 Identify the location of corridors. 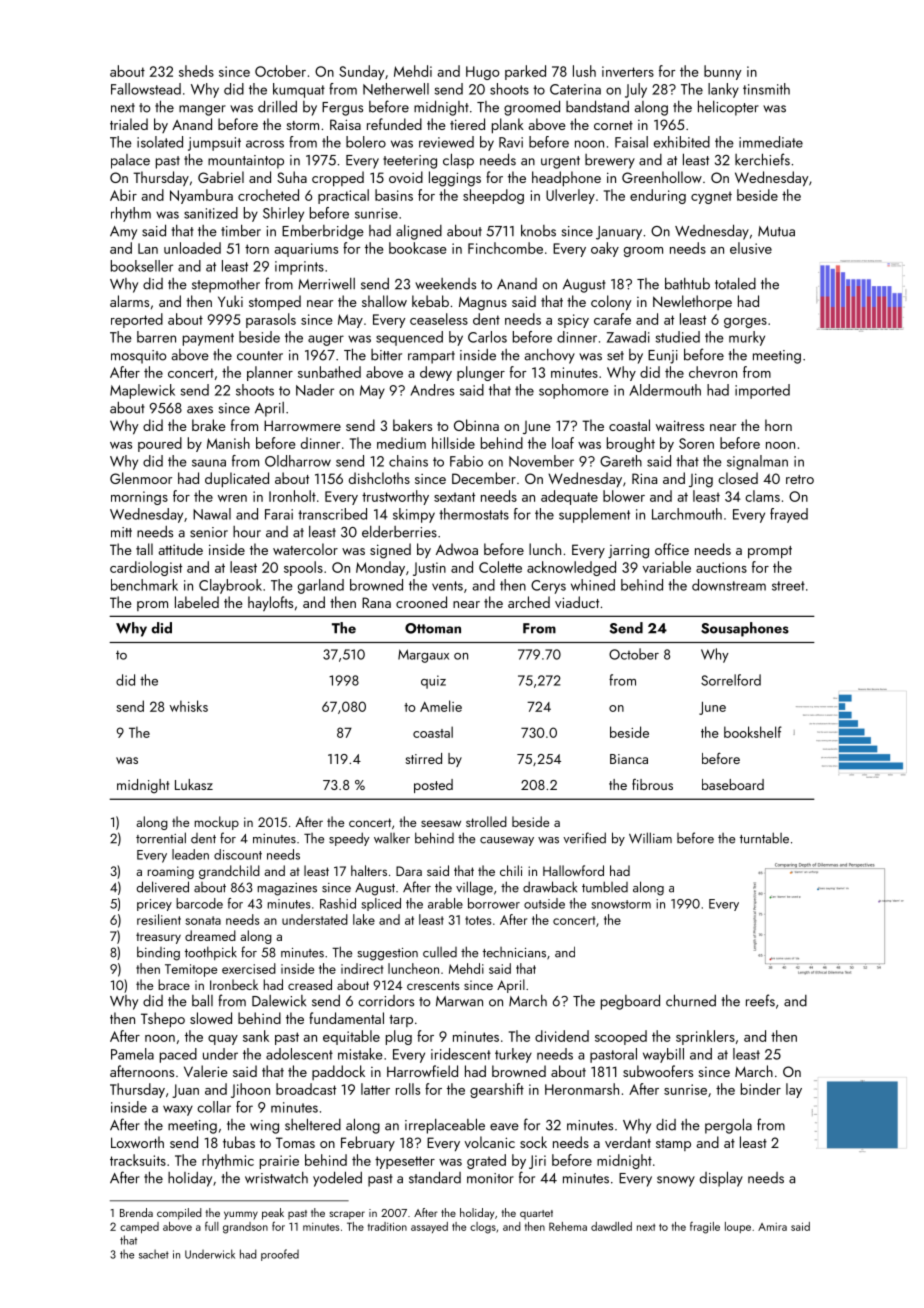
(386, 1001).
